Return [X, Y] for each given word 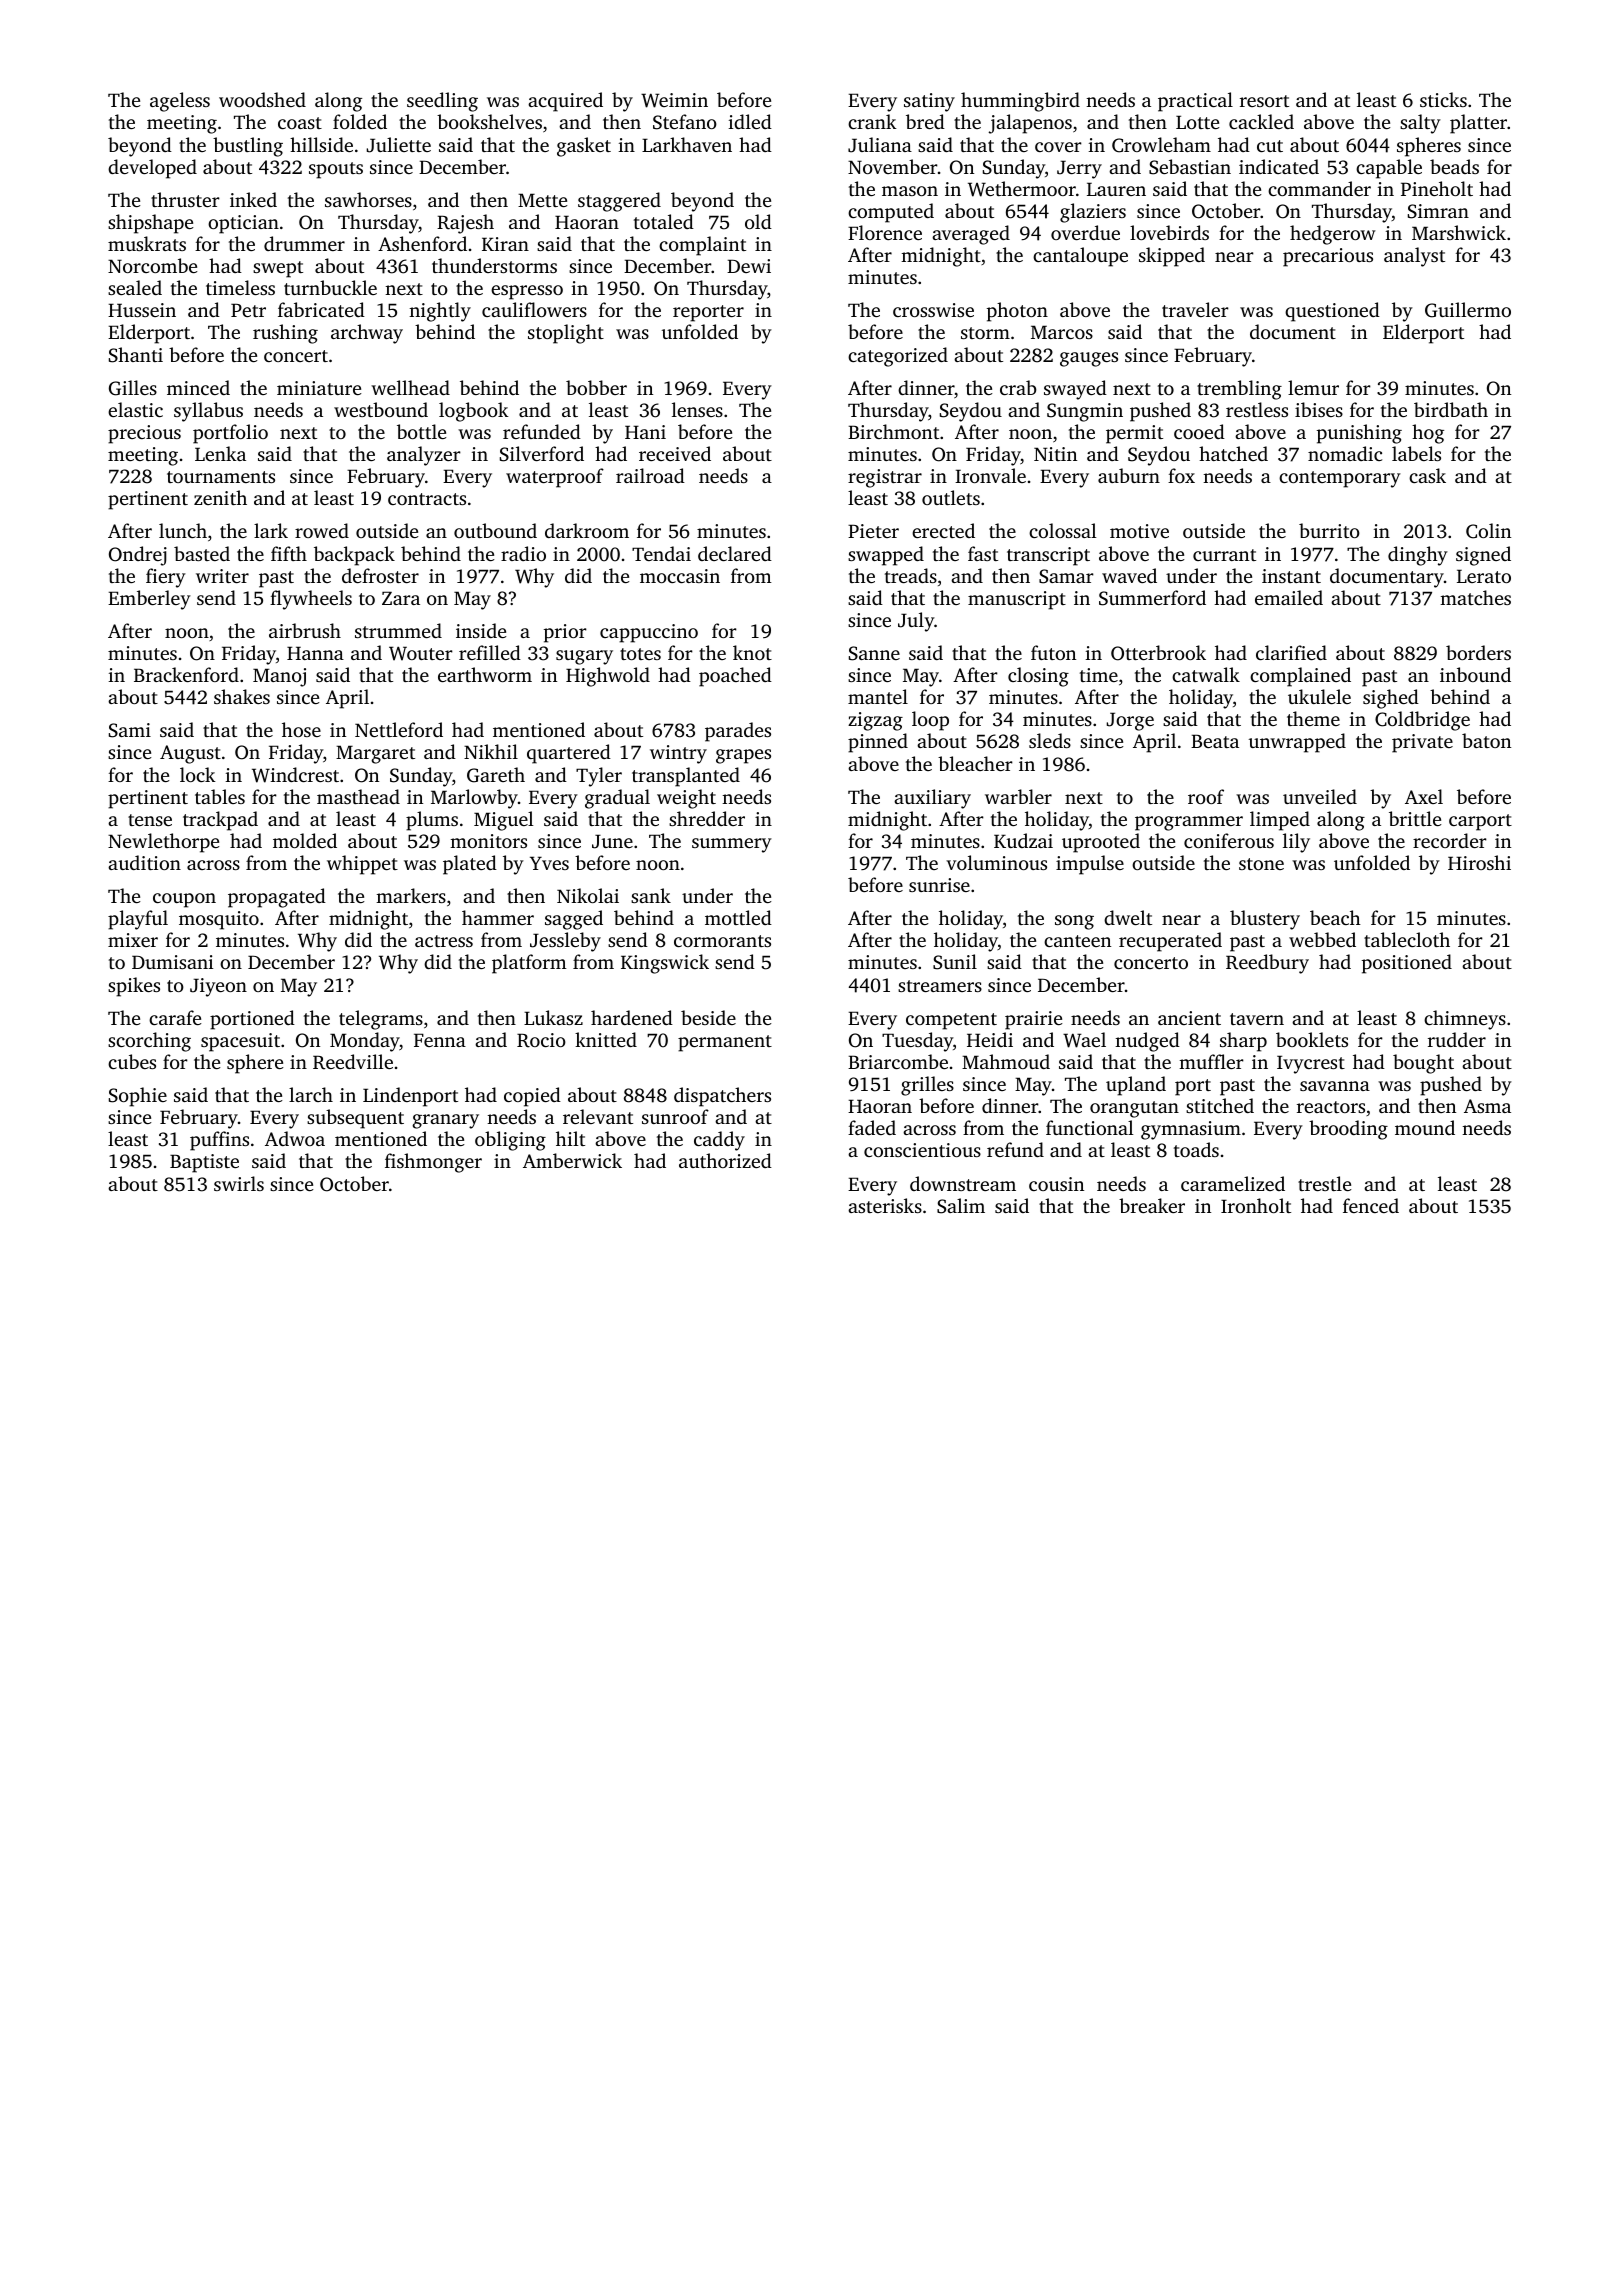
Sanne [874, 653]
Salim [961, 1206]
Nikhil [491, 751]
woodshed [262, 99]
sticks [1443, 99]
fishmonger [433, 1163]
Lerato [1484, 576]
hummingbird [1020, 102]
